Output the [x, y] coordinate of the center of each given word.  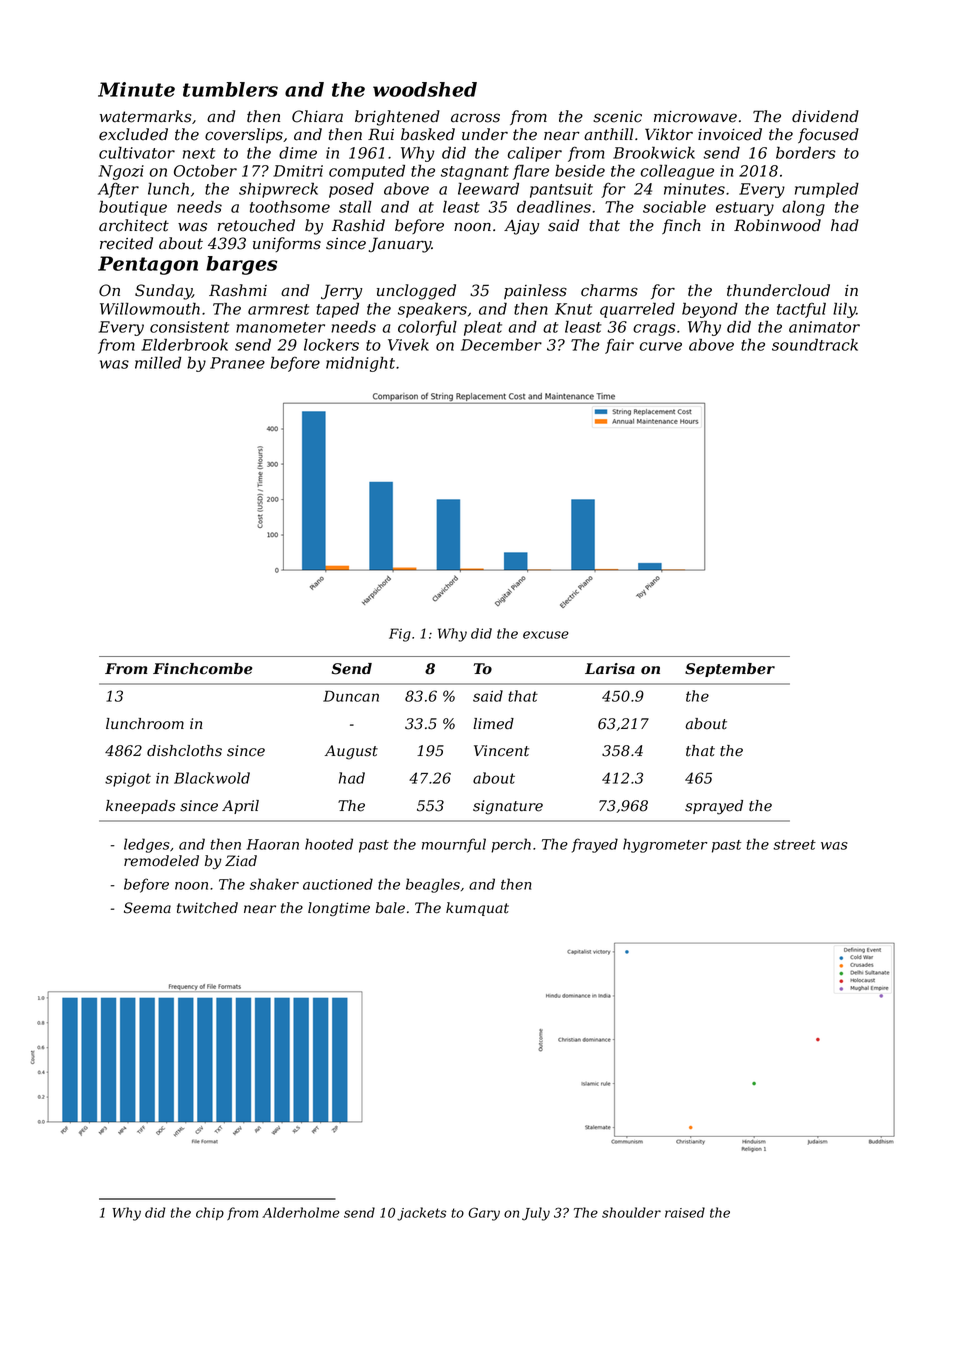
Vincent [501, 751]
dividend [825, 116]
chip [210, 1213]
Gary [484, 1214]
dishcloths [184, 751]
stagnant [475, 173]
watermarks [146, 116]
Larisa [610, 669]
